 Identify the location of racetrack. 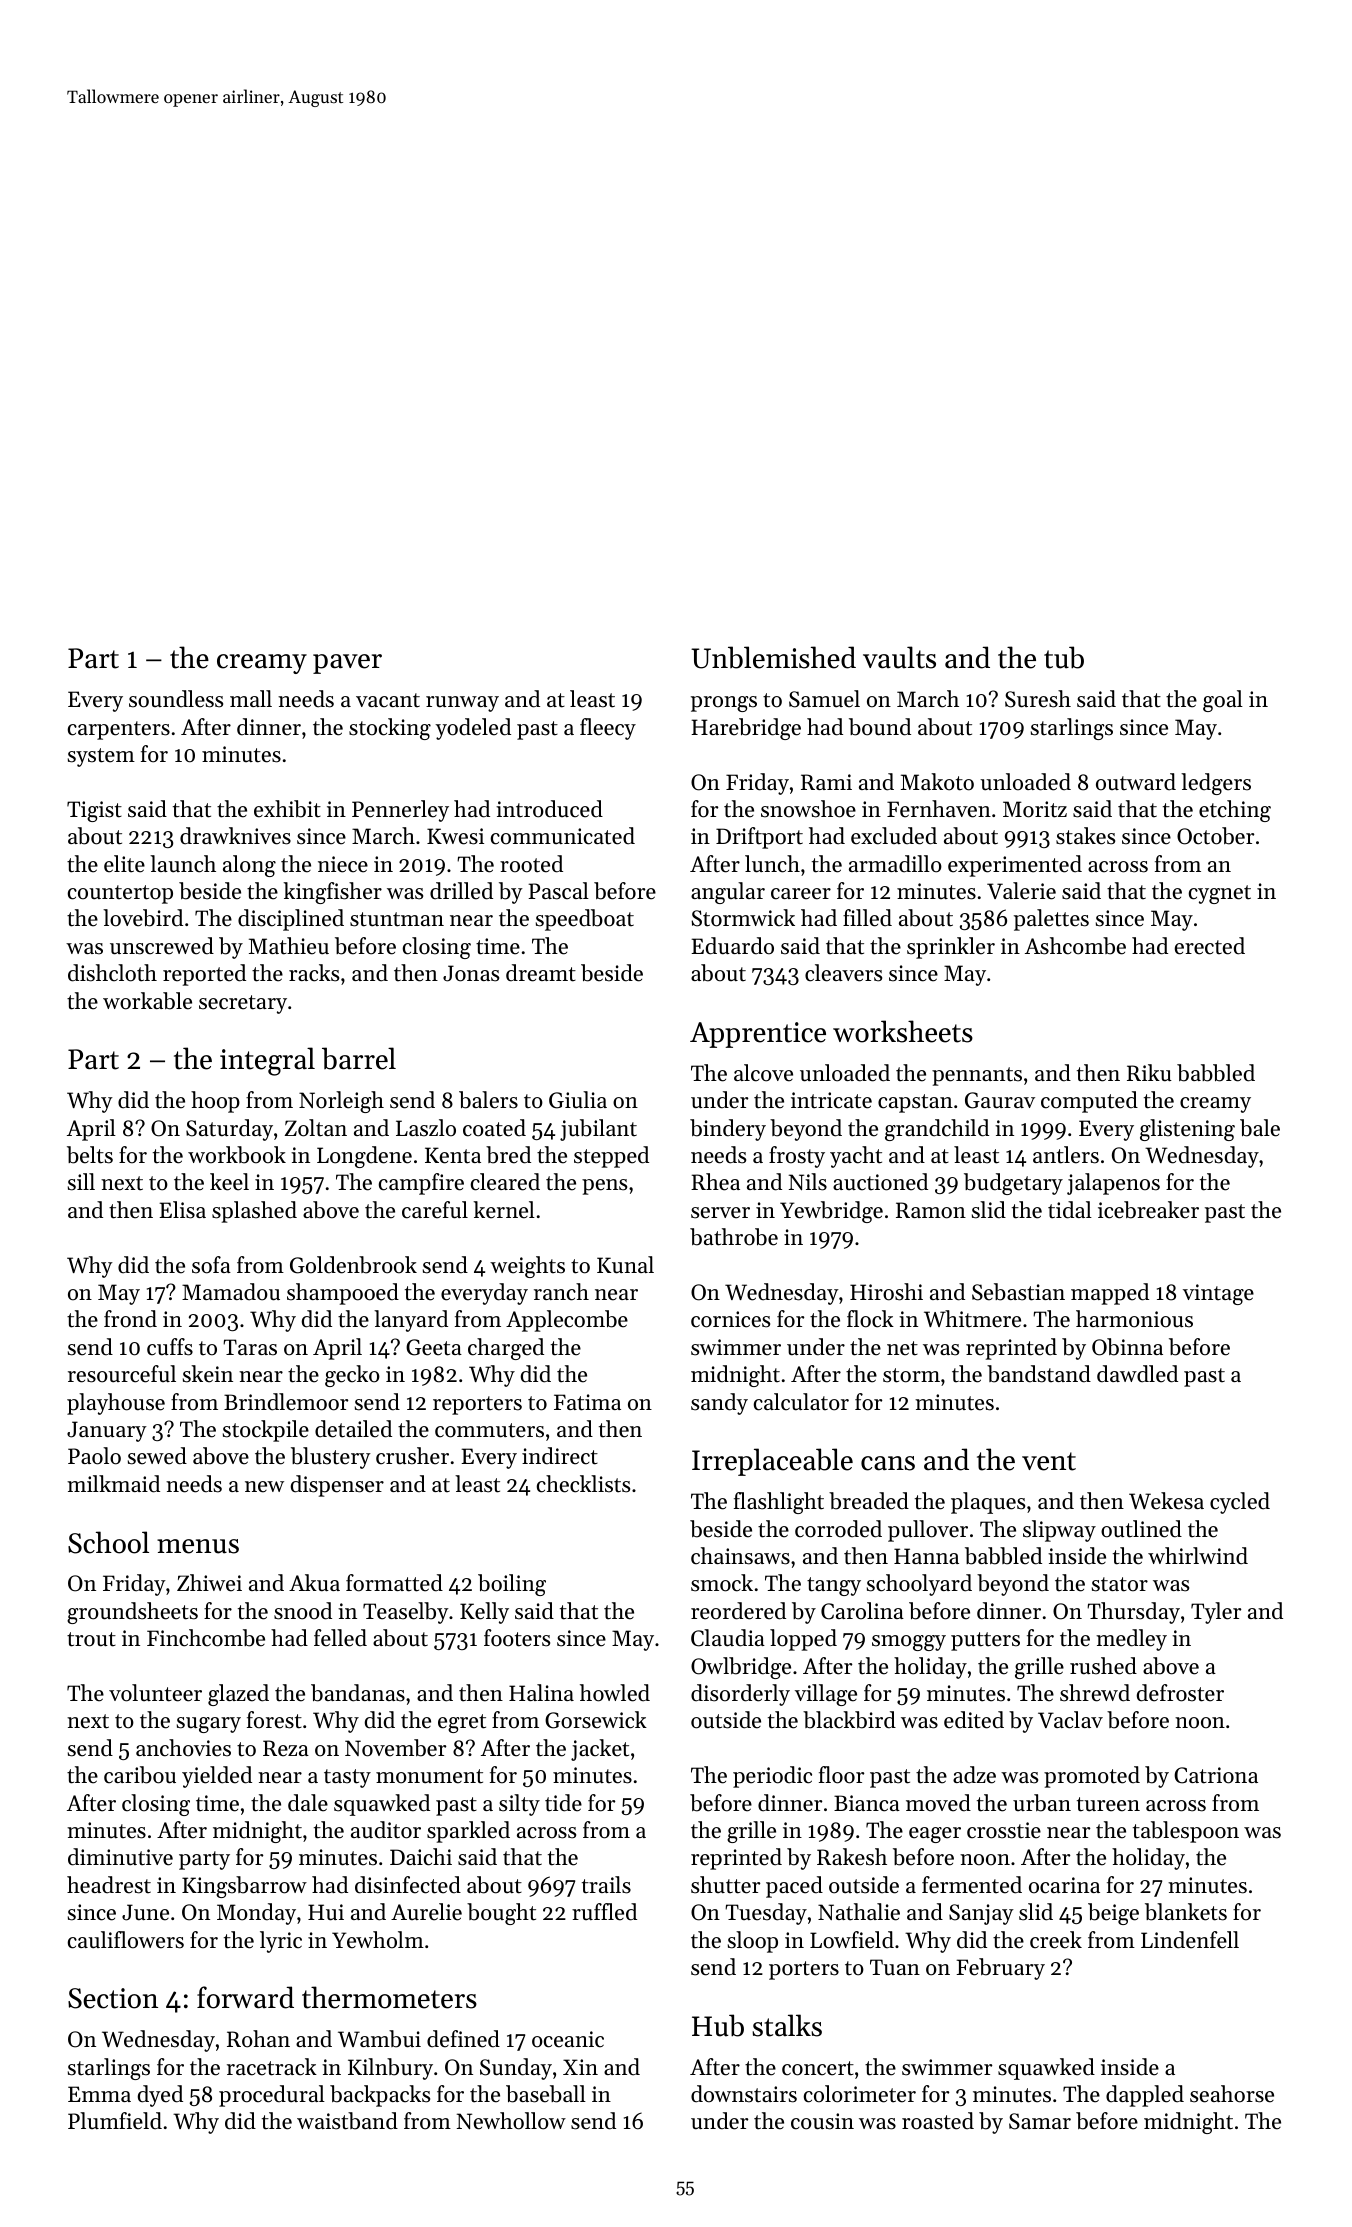
(272, 2067).
